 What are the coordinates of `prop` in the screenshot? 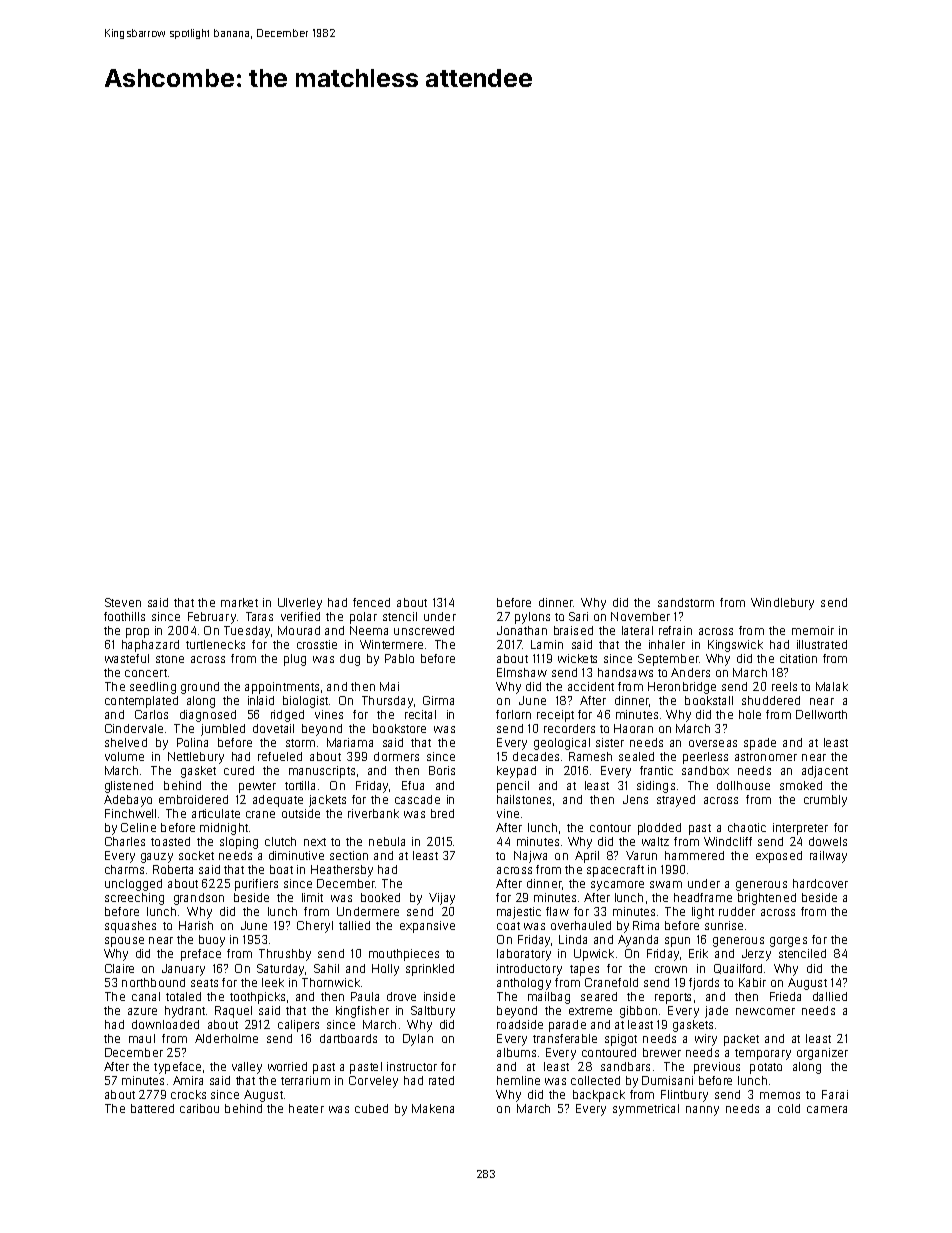 It's located at (137, 633).
